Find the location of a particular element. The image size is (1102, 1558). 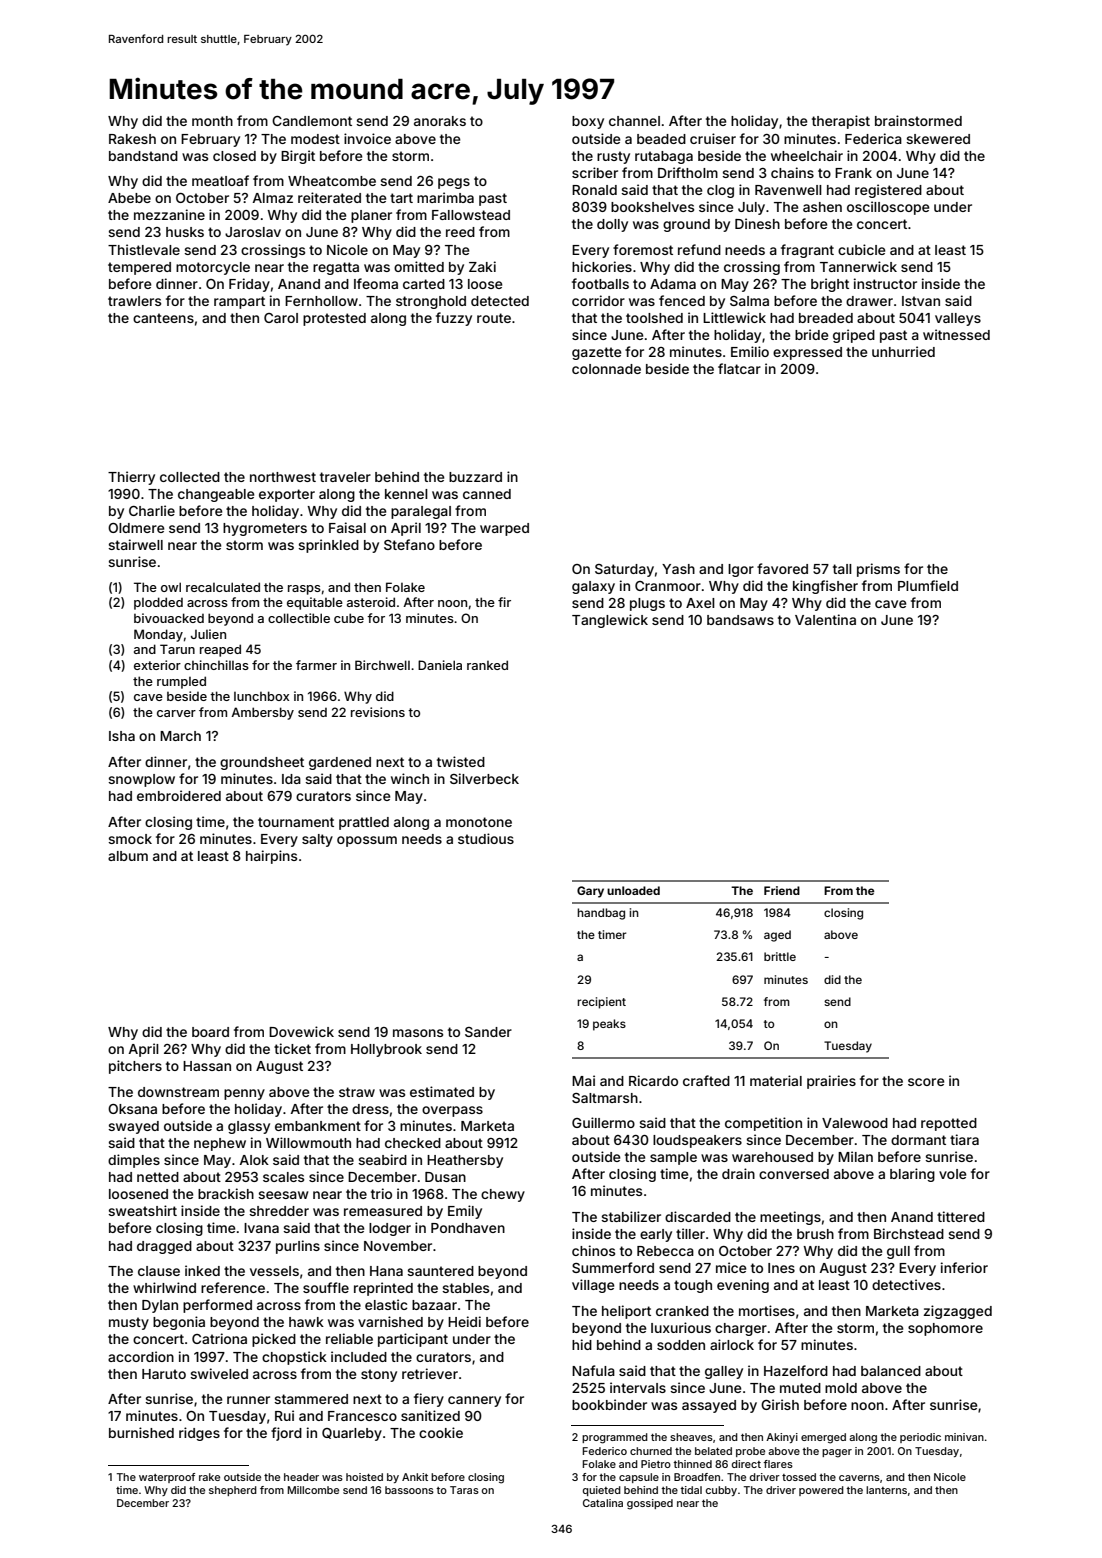

Haruto is located at coordinates (164, 1374).
